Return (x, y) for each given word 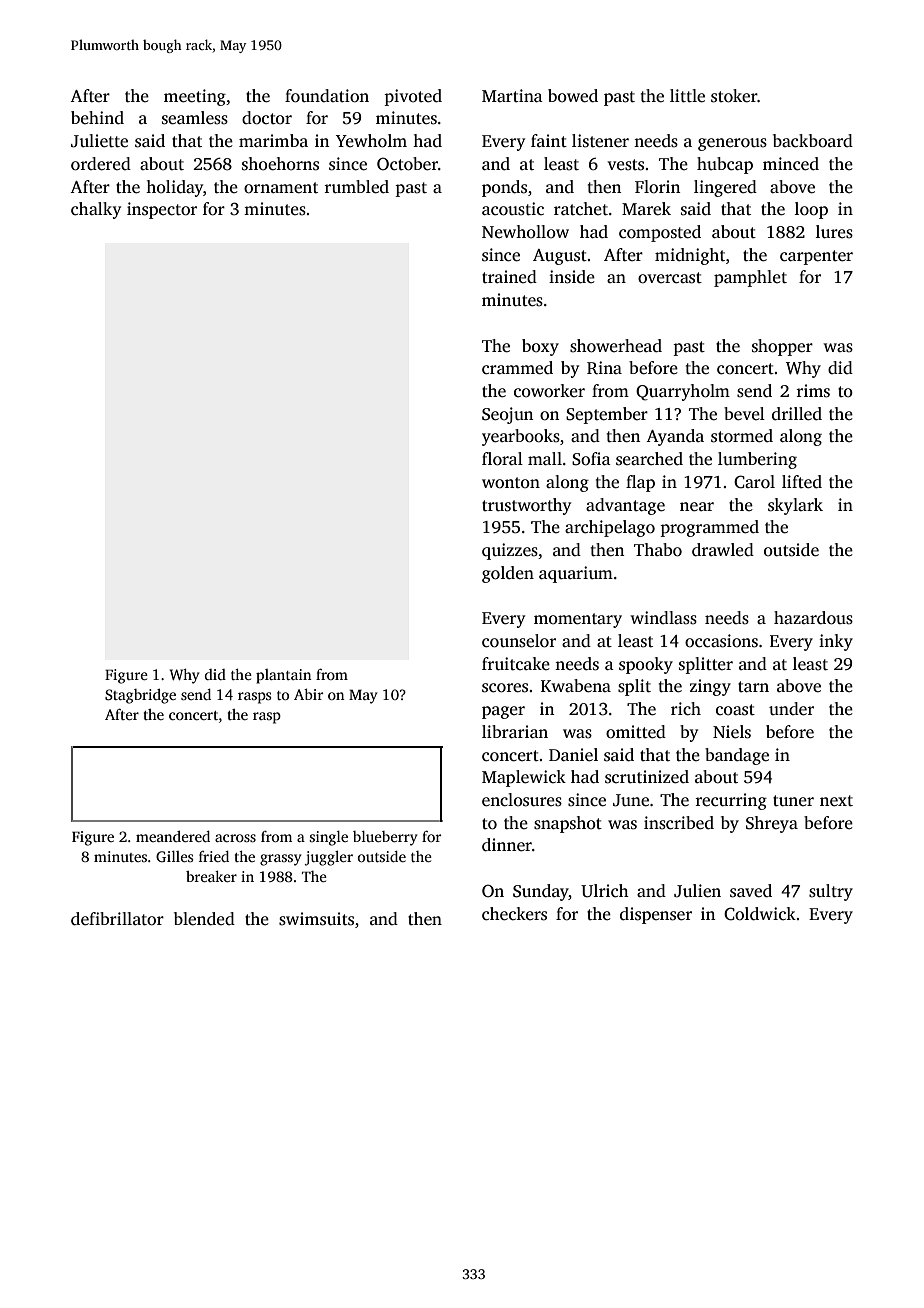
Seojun (507, 415)
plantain (284, 676)
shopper (782, 347)
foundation (327, 96)
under (791, 709)
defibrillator (117, 919)
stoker (734, 96)
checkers (514, 914)
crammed (517, 368)
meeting (195, 97)
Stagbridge (140, 696)
